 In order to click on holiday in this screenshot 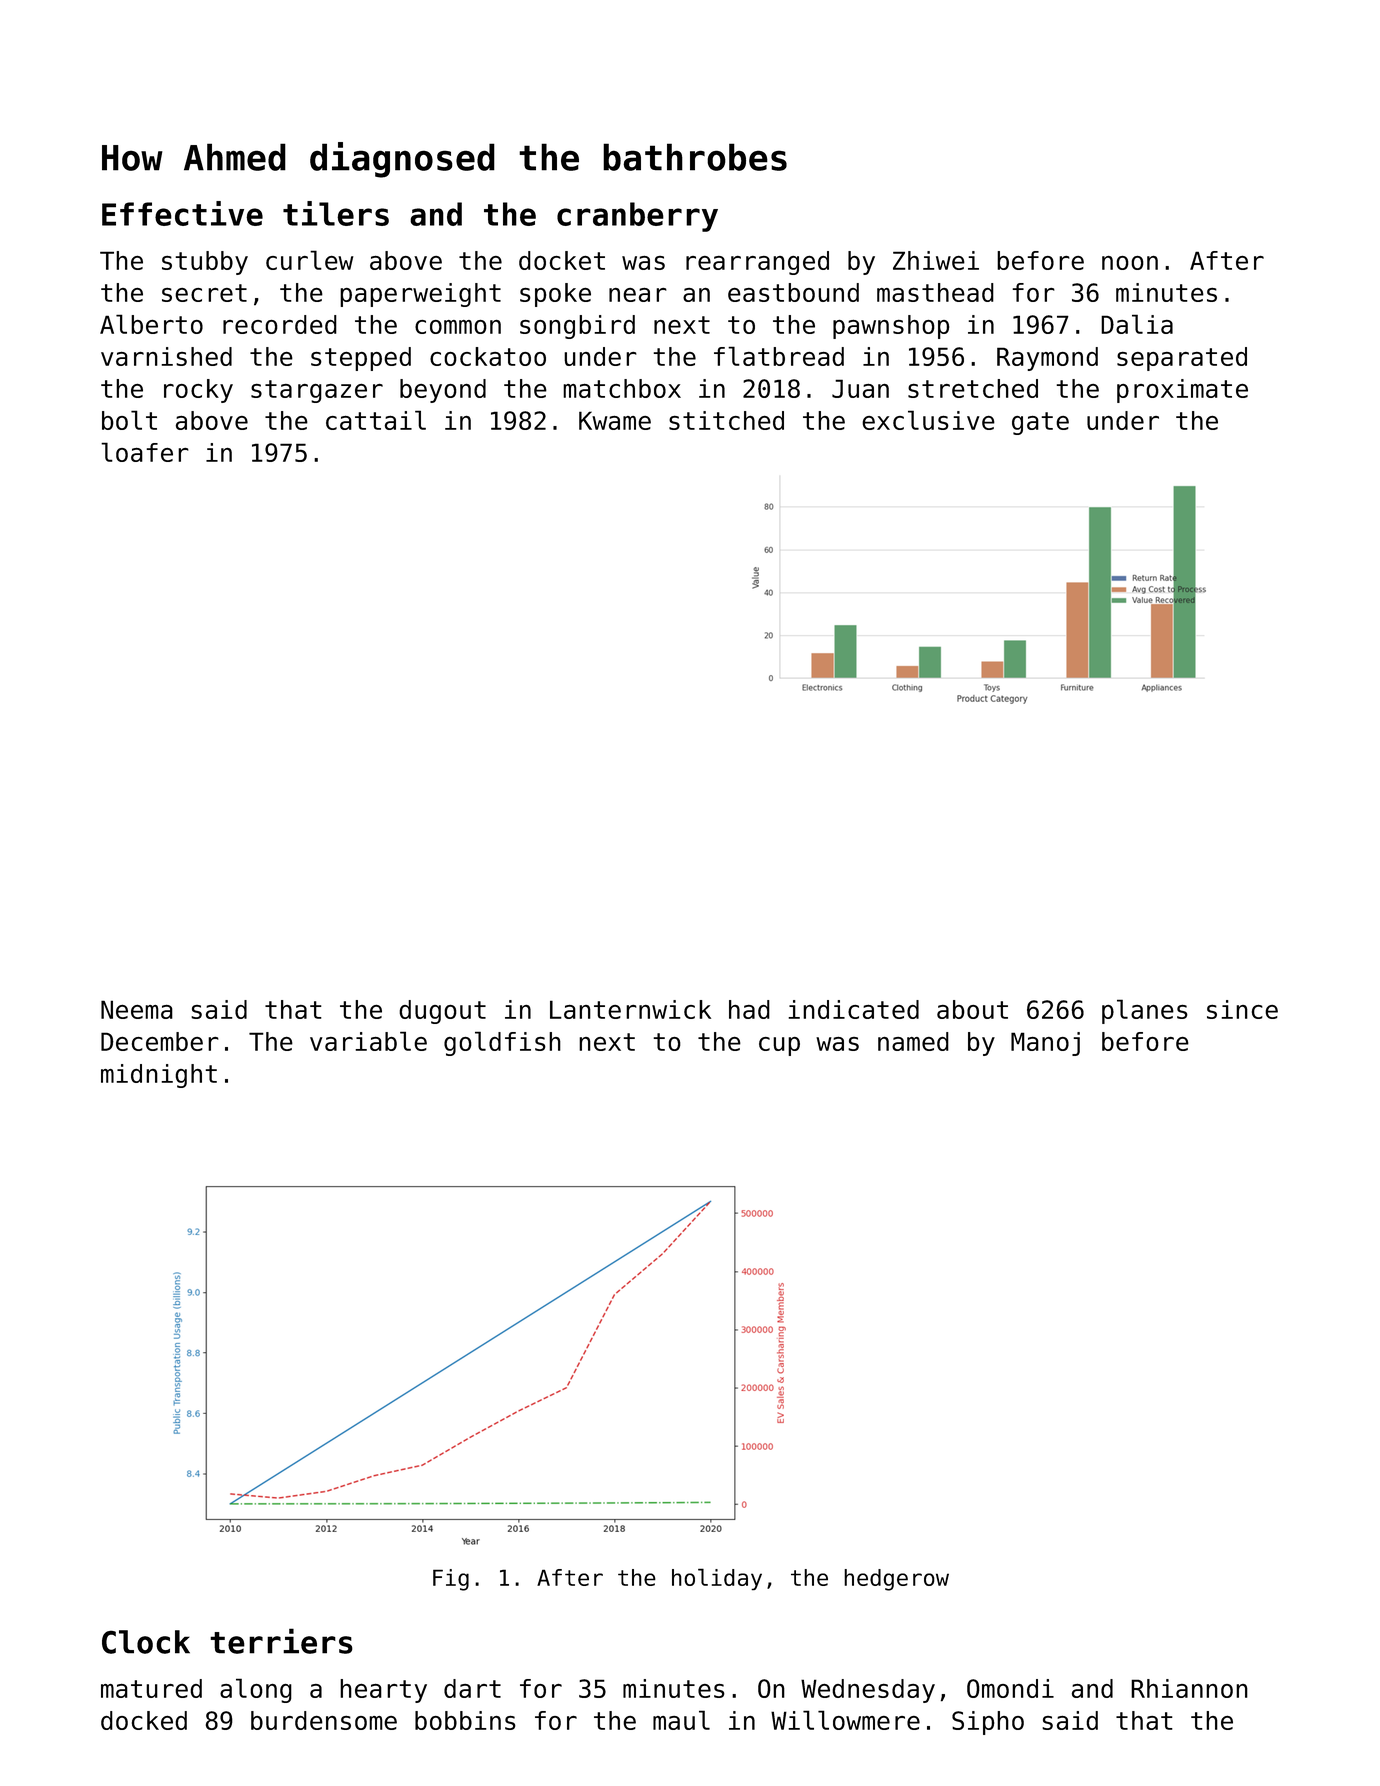, I will do `click(717, 1579)`.
